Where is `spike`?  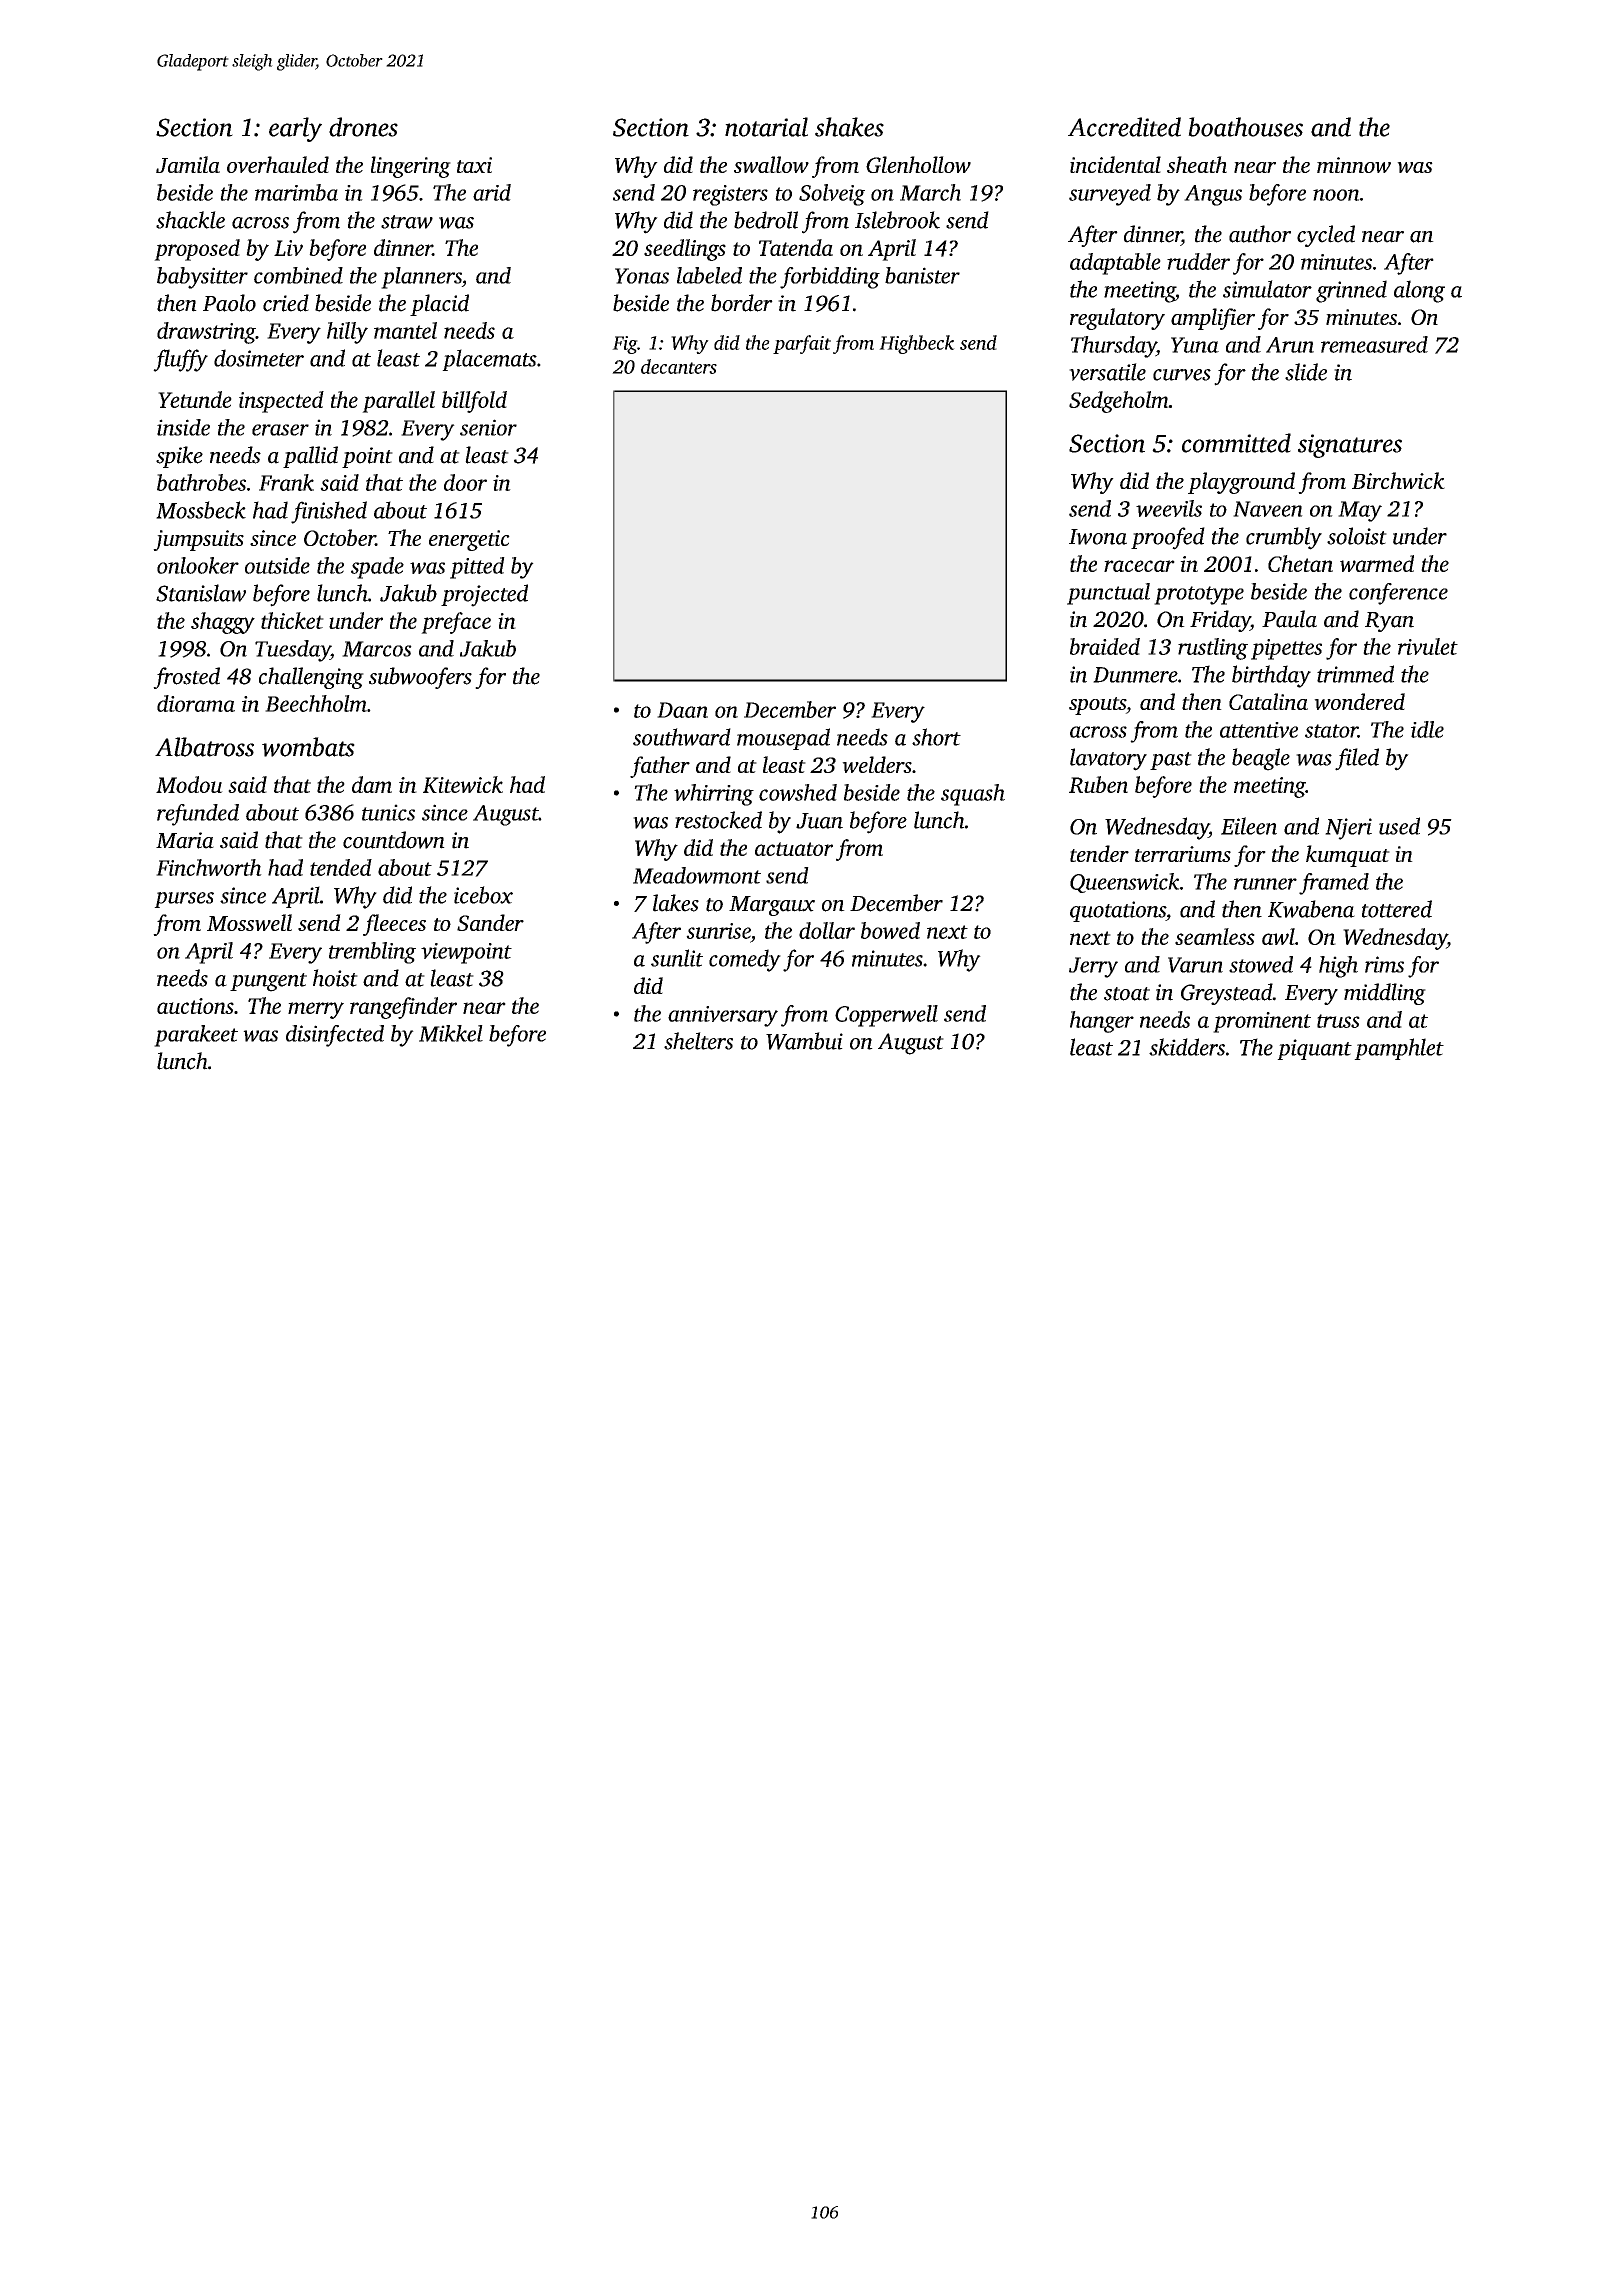 spike is located at coordinates (179, 457).
